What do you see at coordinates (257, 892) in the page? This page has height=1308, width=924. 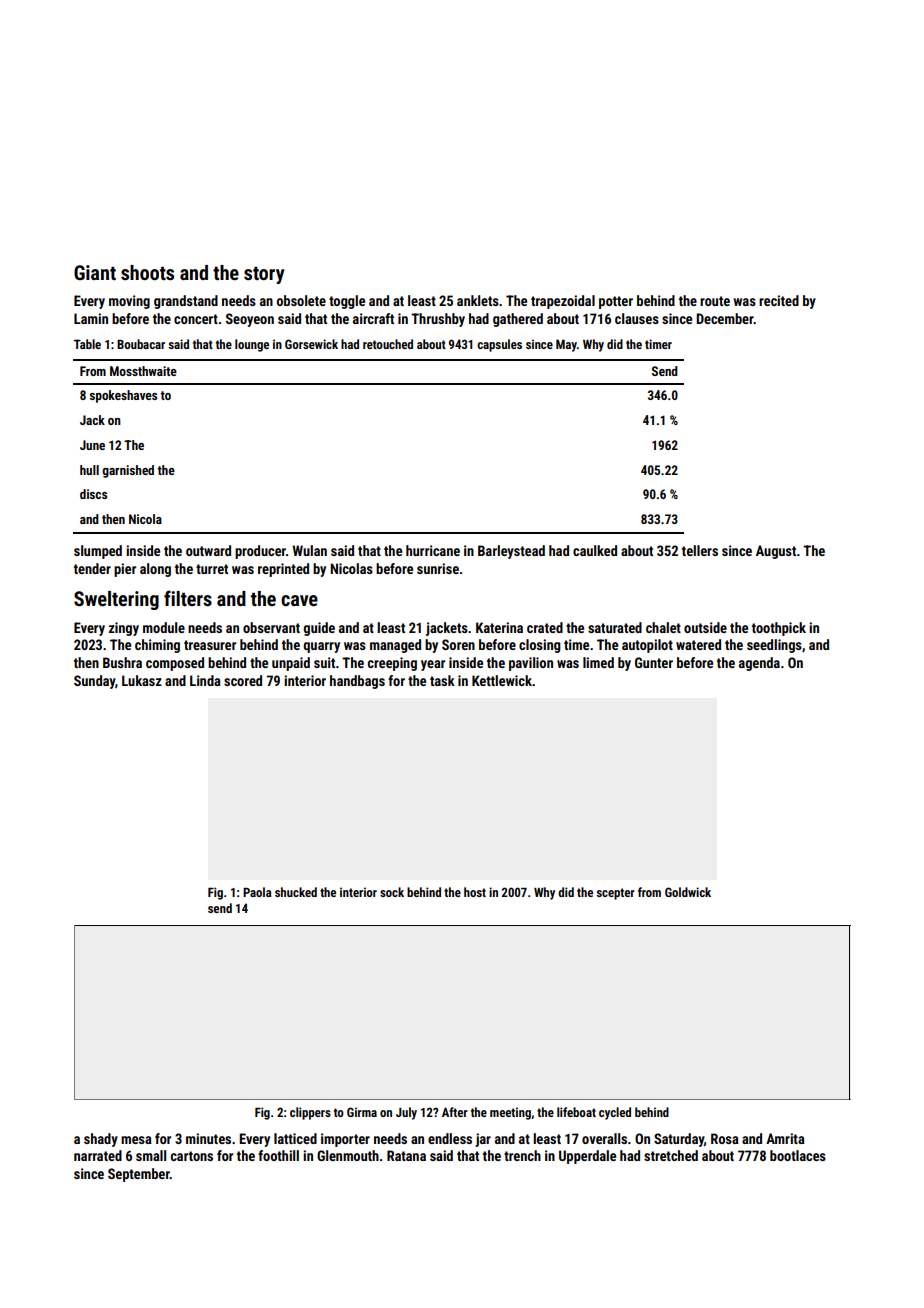 I see `Paola` at bounding box center [257, 892].
